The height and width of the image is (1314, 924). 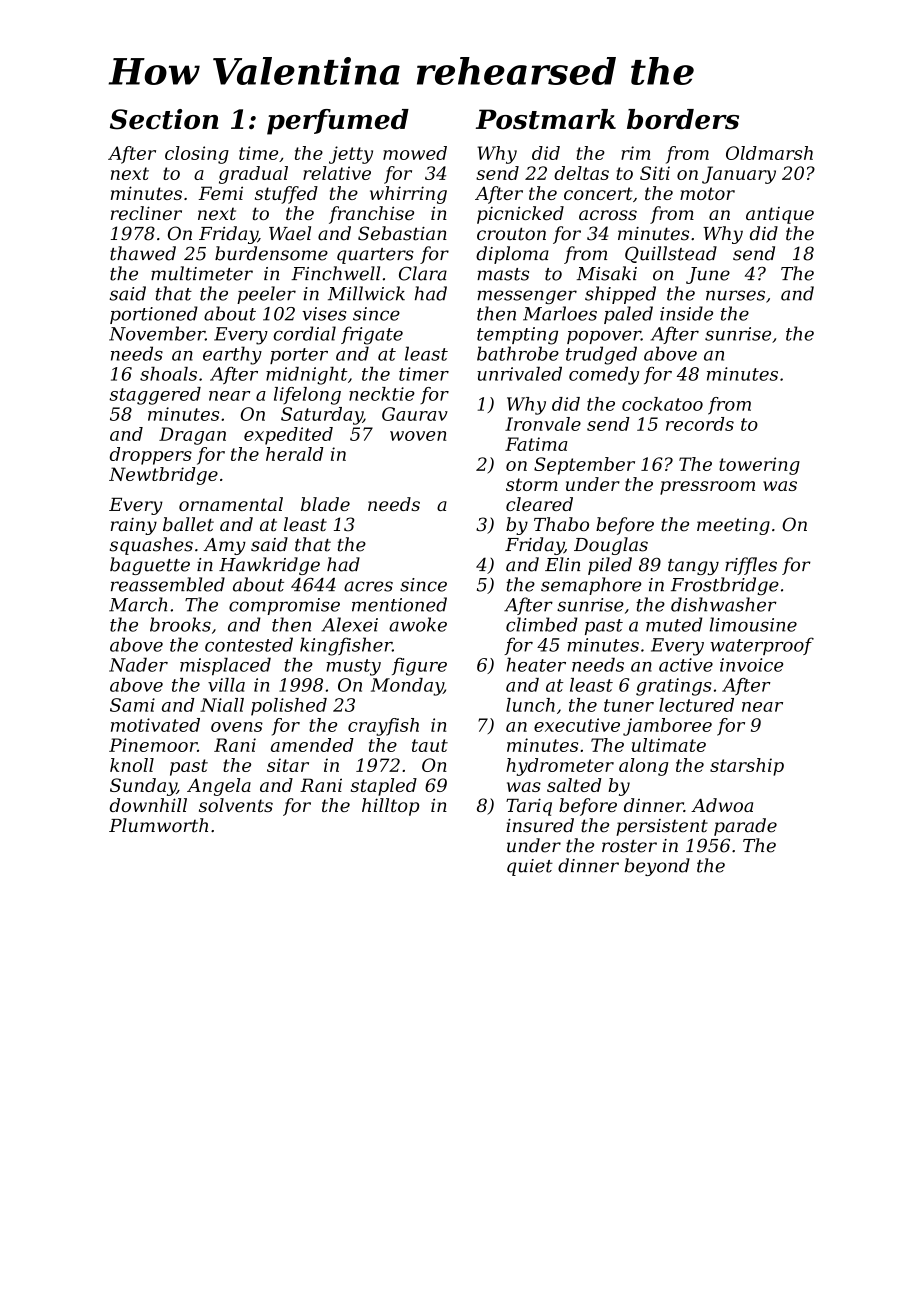 What do you see at coordinates (604, 376) in the image?
I see `comedy` at bounding box center [604, 376].
